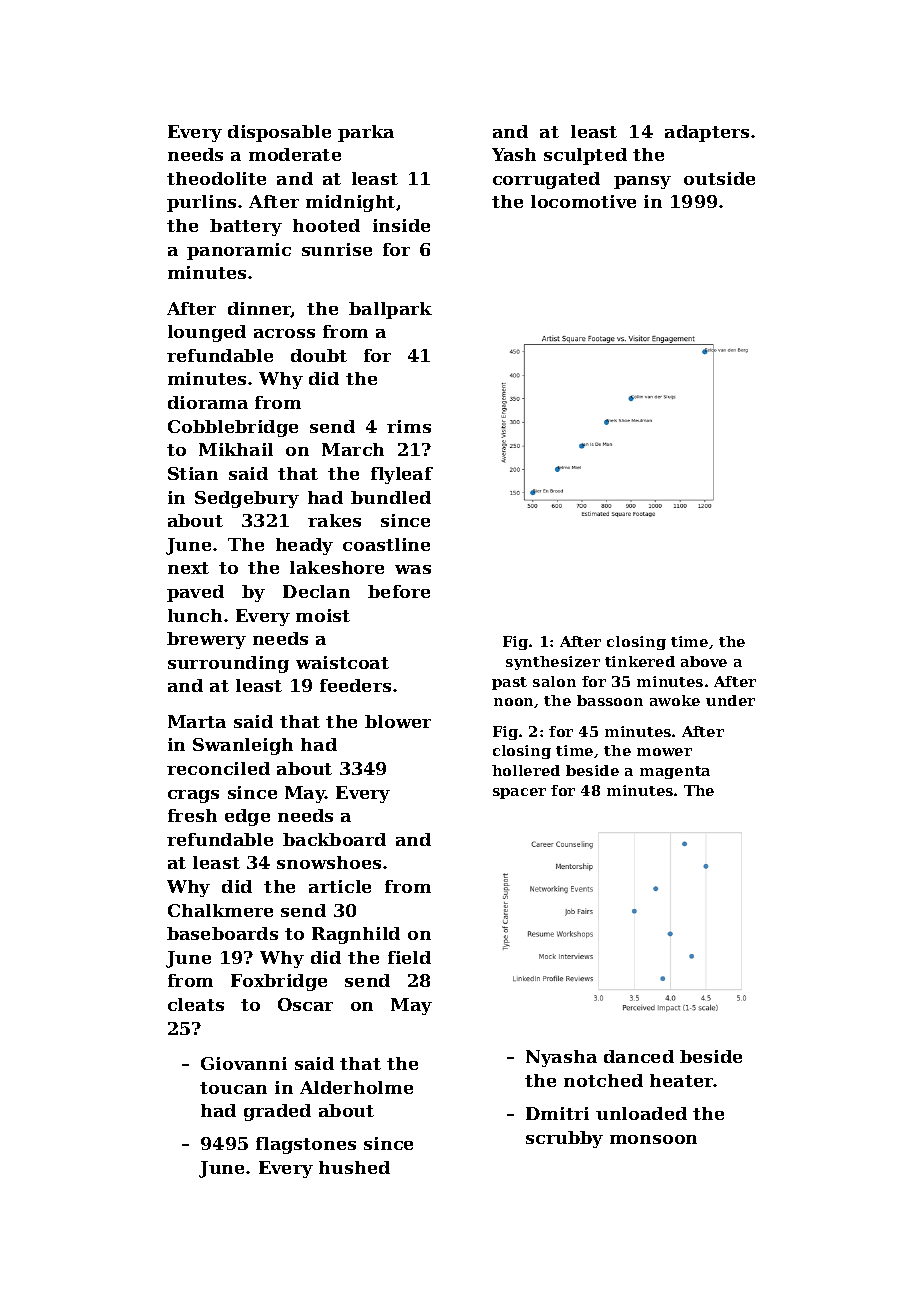 The width and height of the image is (924, 1311). I want to click on heater, so click(682, 1080).
